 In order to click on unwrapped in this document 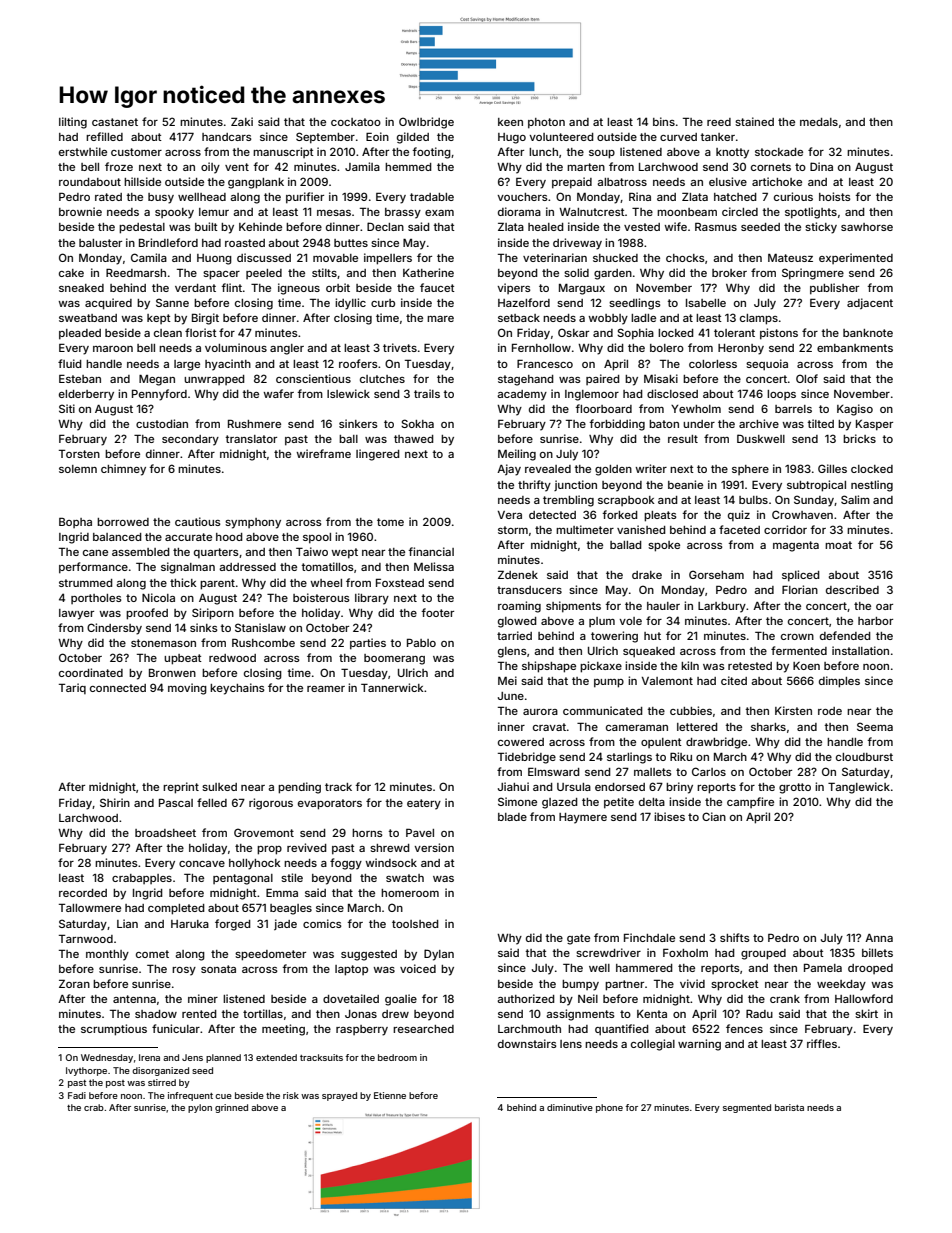, I will do `click(214, 380)`.
